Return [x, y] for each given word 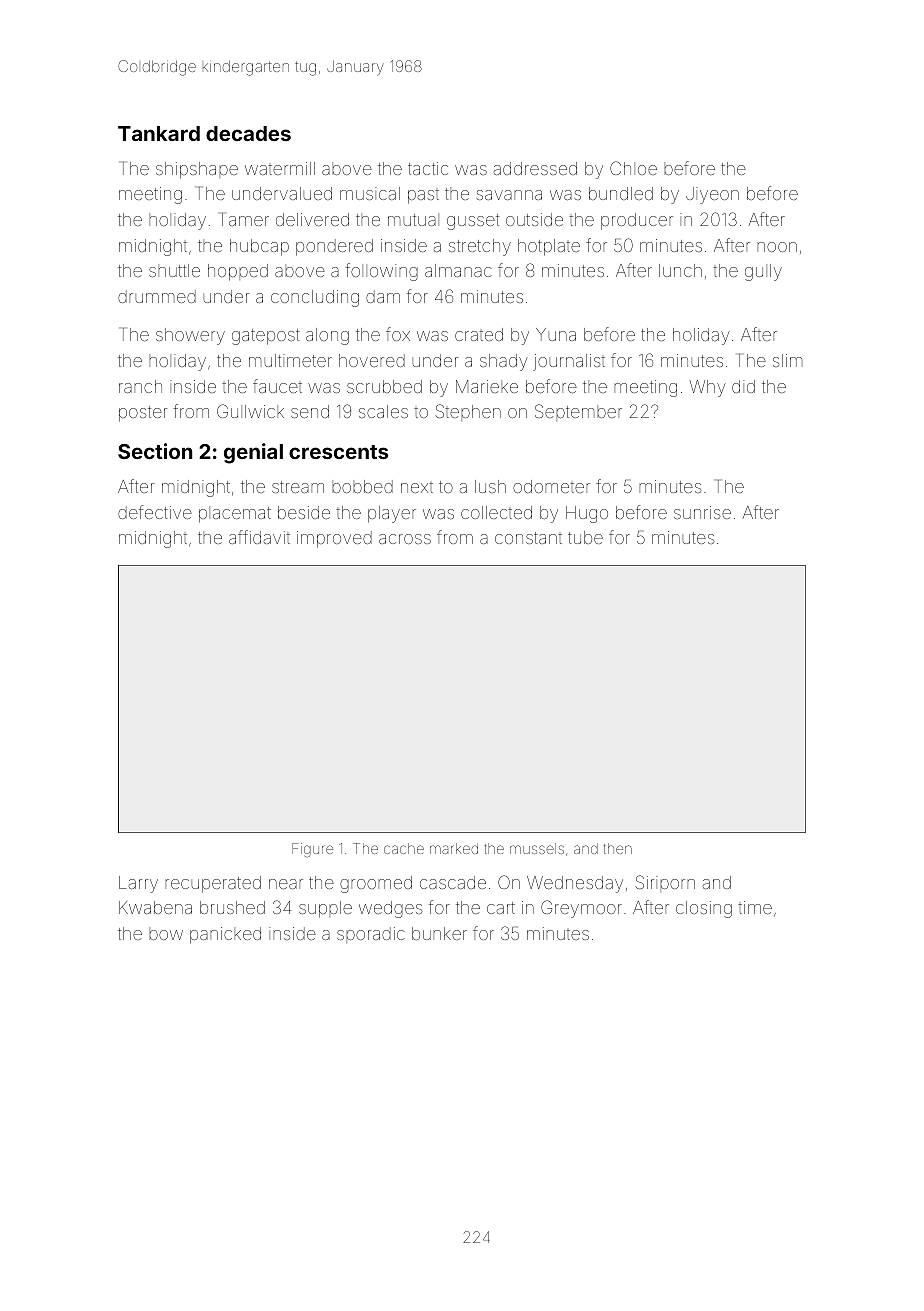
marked [454, 848]
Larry [138, 884]
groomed [376, 884]
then [618, 848]
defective [155, 512]
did [743, 386]
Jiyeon [712, 195]
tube [585, 537]
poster [143, 414]
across [405, 539]
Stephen [468, 412]
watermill [280, 168]
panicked [225, 935]
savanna [509, 195]
